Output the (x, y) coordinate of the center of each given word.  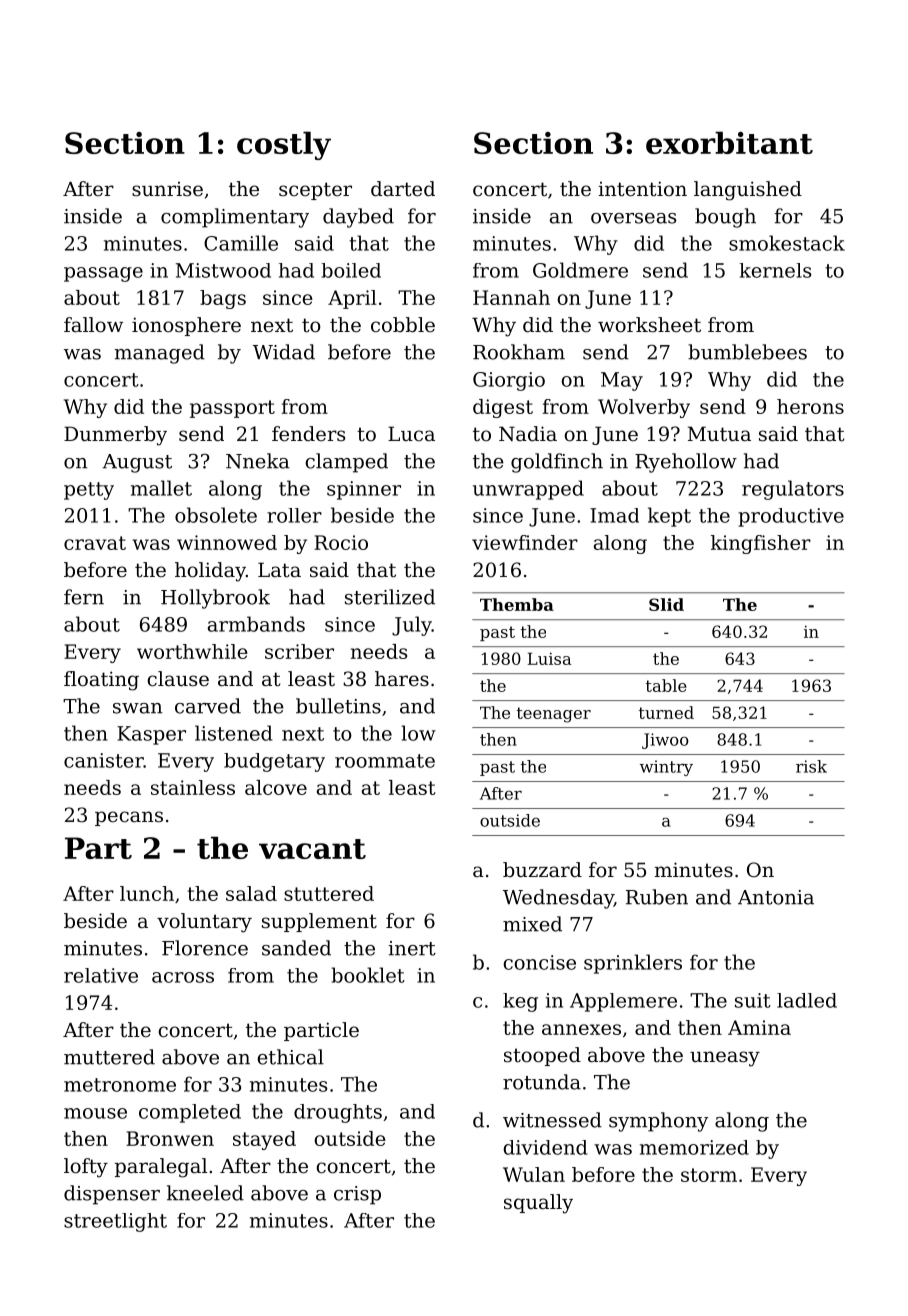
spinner (364, 490)
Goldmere (580, 270)
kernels (775, 270)
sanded (296, 948)
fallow (93, 325)
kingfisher (761, 544)
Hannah (511, 297)
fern (84, 597)
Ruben (657, 897)
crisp (357, 1195)
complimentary (235, 218)
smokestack (787, 243)
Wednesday (558, 899)
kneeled (205, 1193)
